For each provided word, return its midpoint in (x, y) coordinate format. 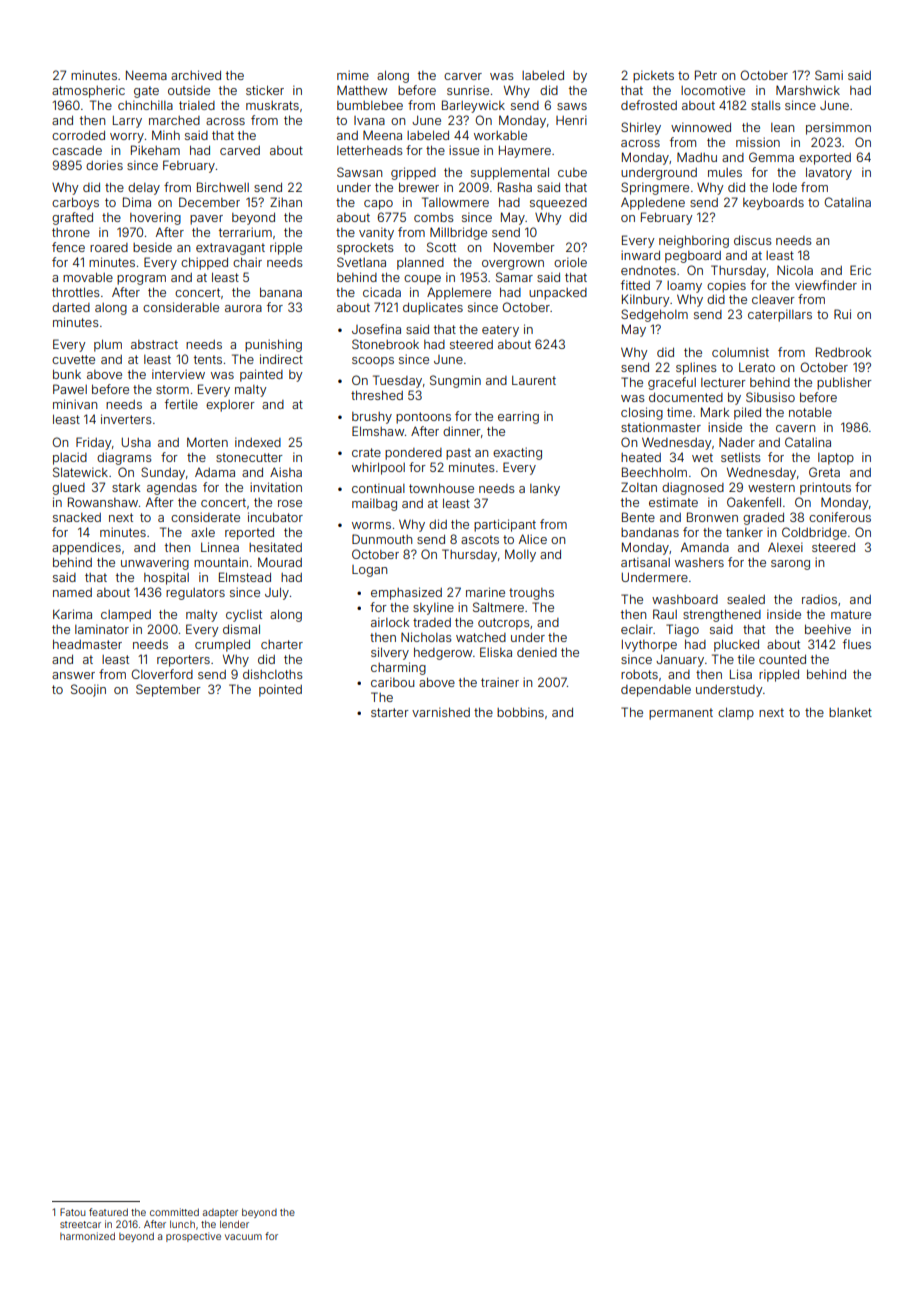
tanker (744, 532)
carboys (75, 204)
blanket (850, 712)
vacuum (243, 1237)
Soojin (88, 690)
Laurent (534, 380)
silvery (390, 653)
